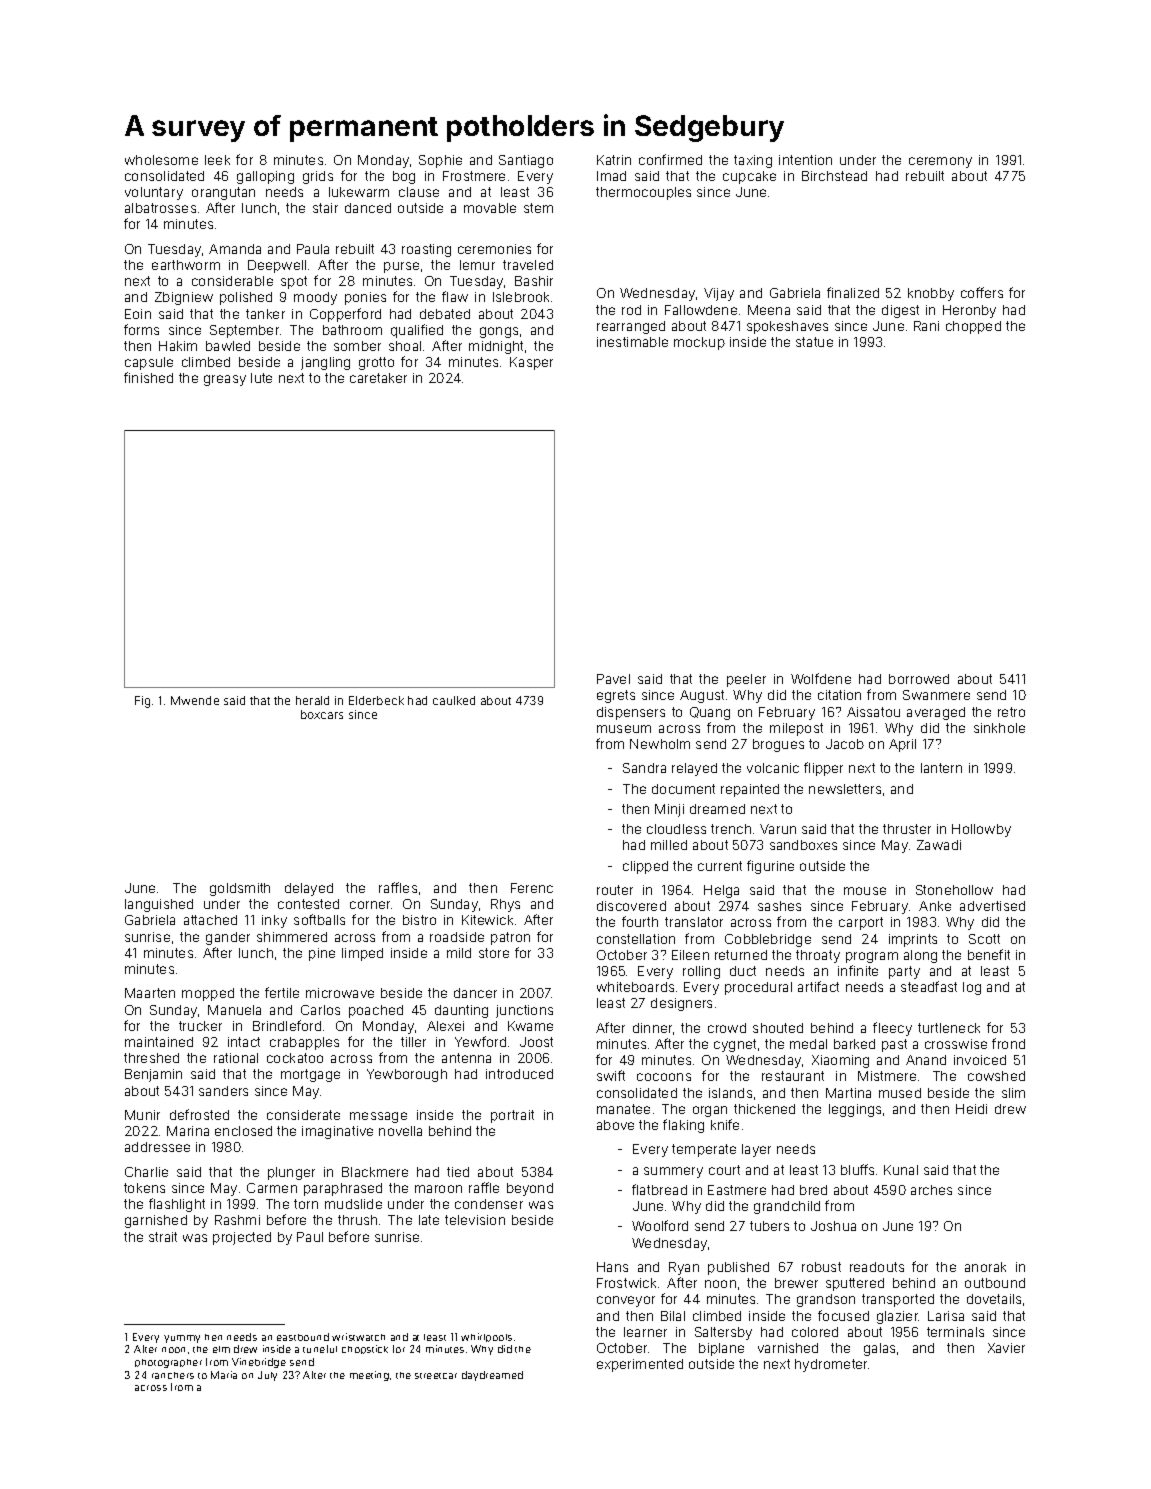 This image has width=1151, height=1489. Describe the element at coordinates (240, 889) in the image. I see `goldsmith` at that location.
